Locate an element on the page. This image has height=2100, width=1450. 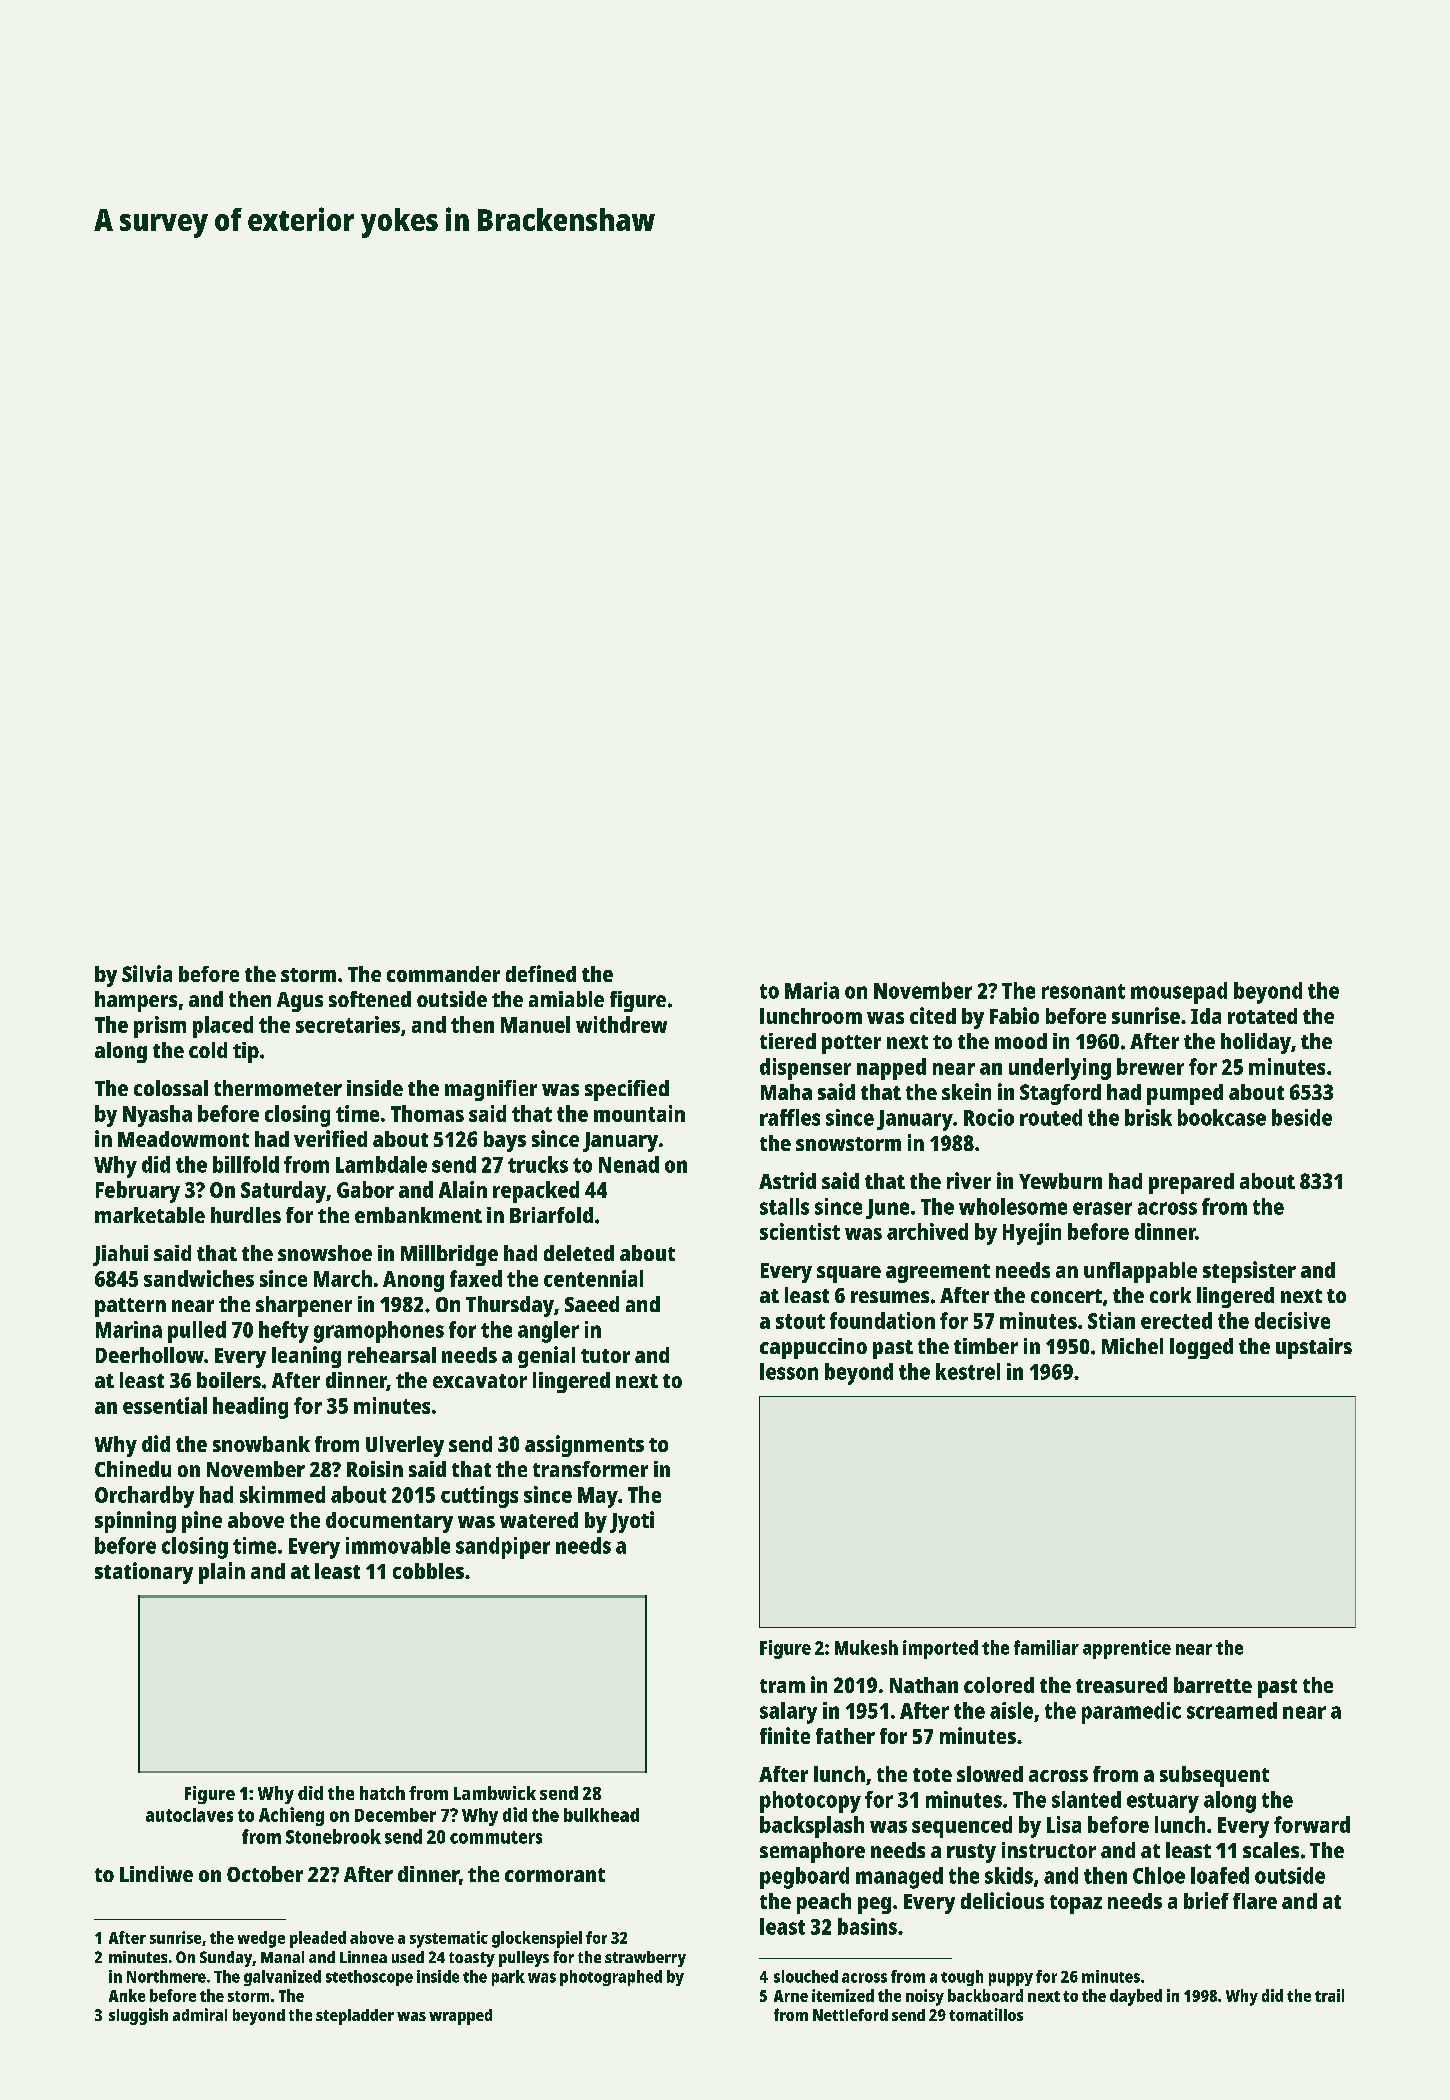
backsplash is located at coordinates (812, 1827).
